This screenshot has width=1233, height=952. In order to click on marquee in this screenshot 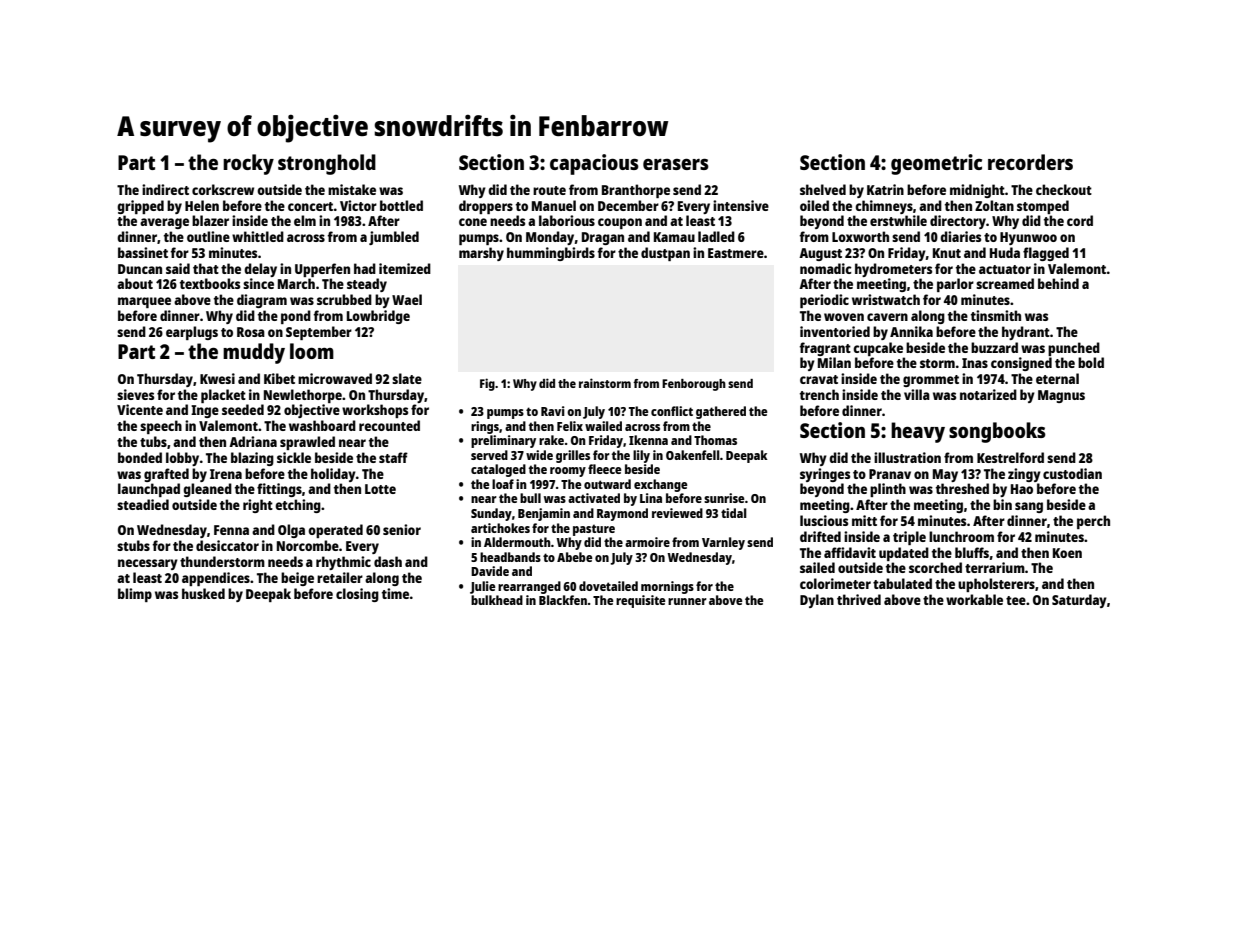, I will do `click(144, 302)`.
